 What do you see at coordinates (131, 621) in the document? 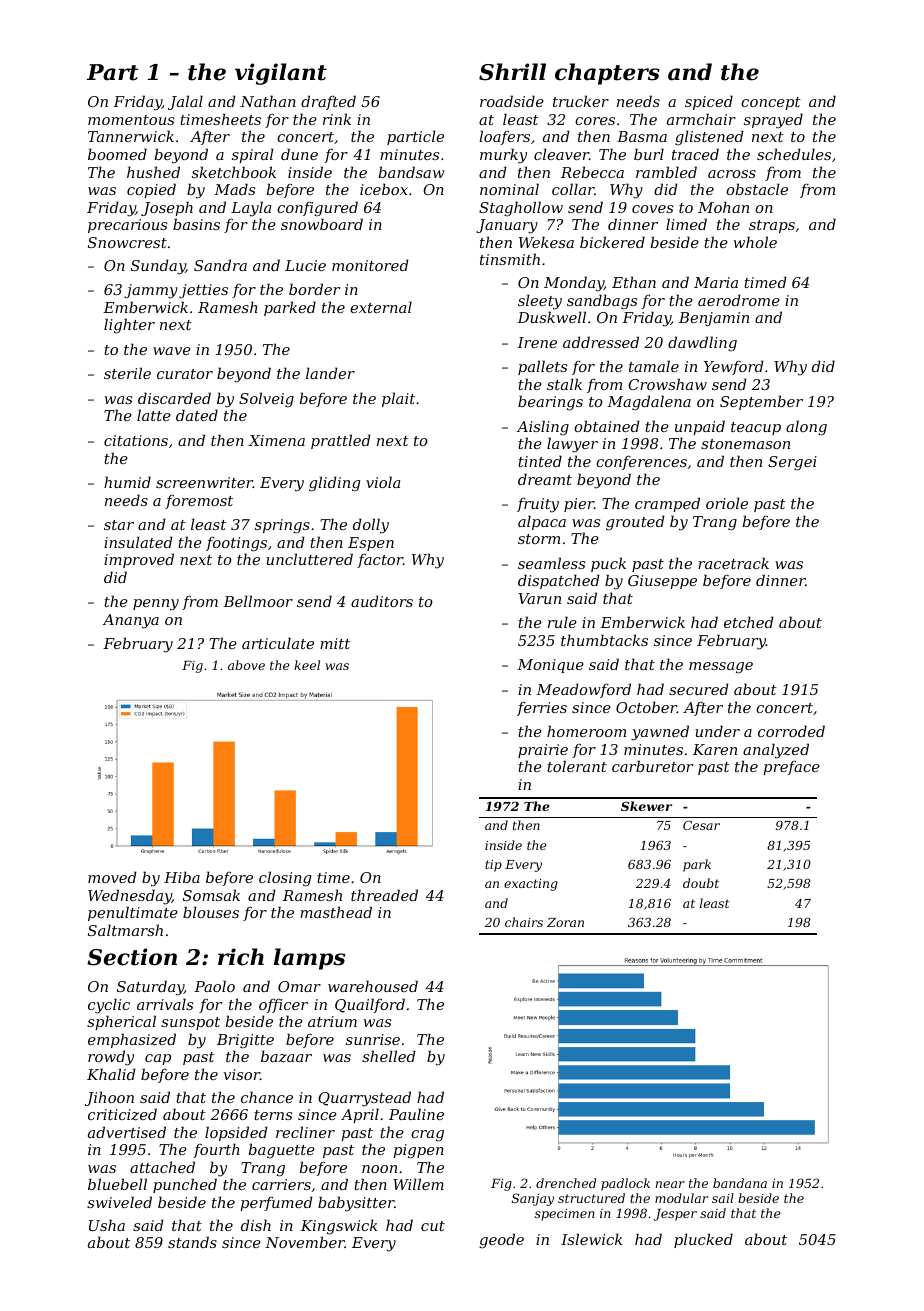
I see `Ananya` at bounding box center [131, 621].
